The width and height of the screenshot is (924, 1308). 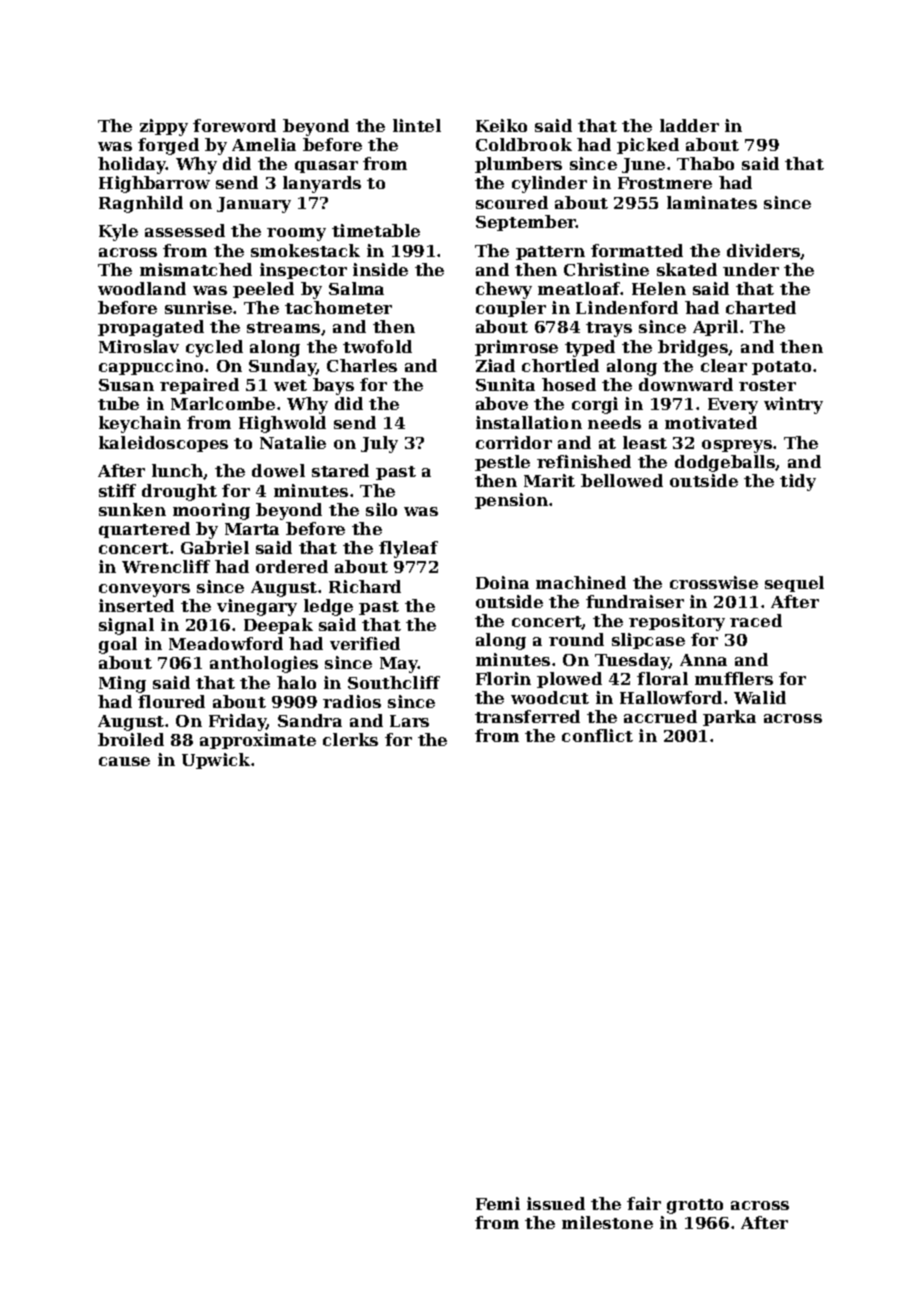 I want to click on issued, so click(x=556, y=1203).
